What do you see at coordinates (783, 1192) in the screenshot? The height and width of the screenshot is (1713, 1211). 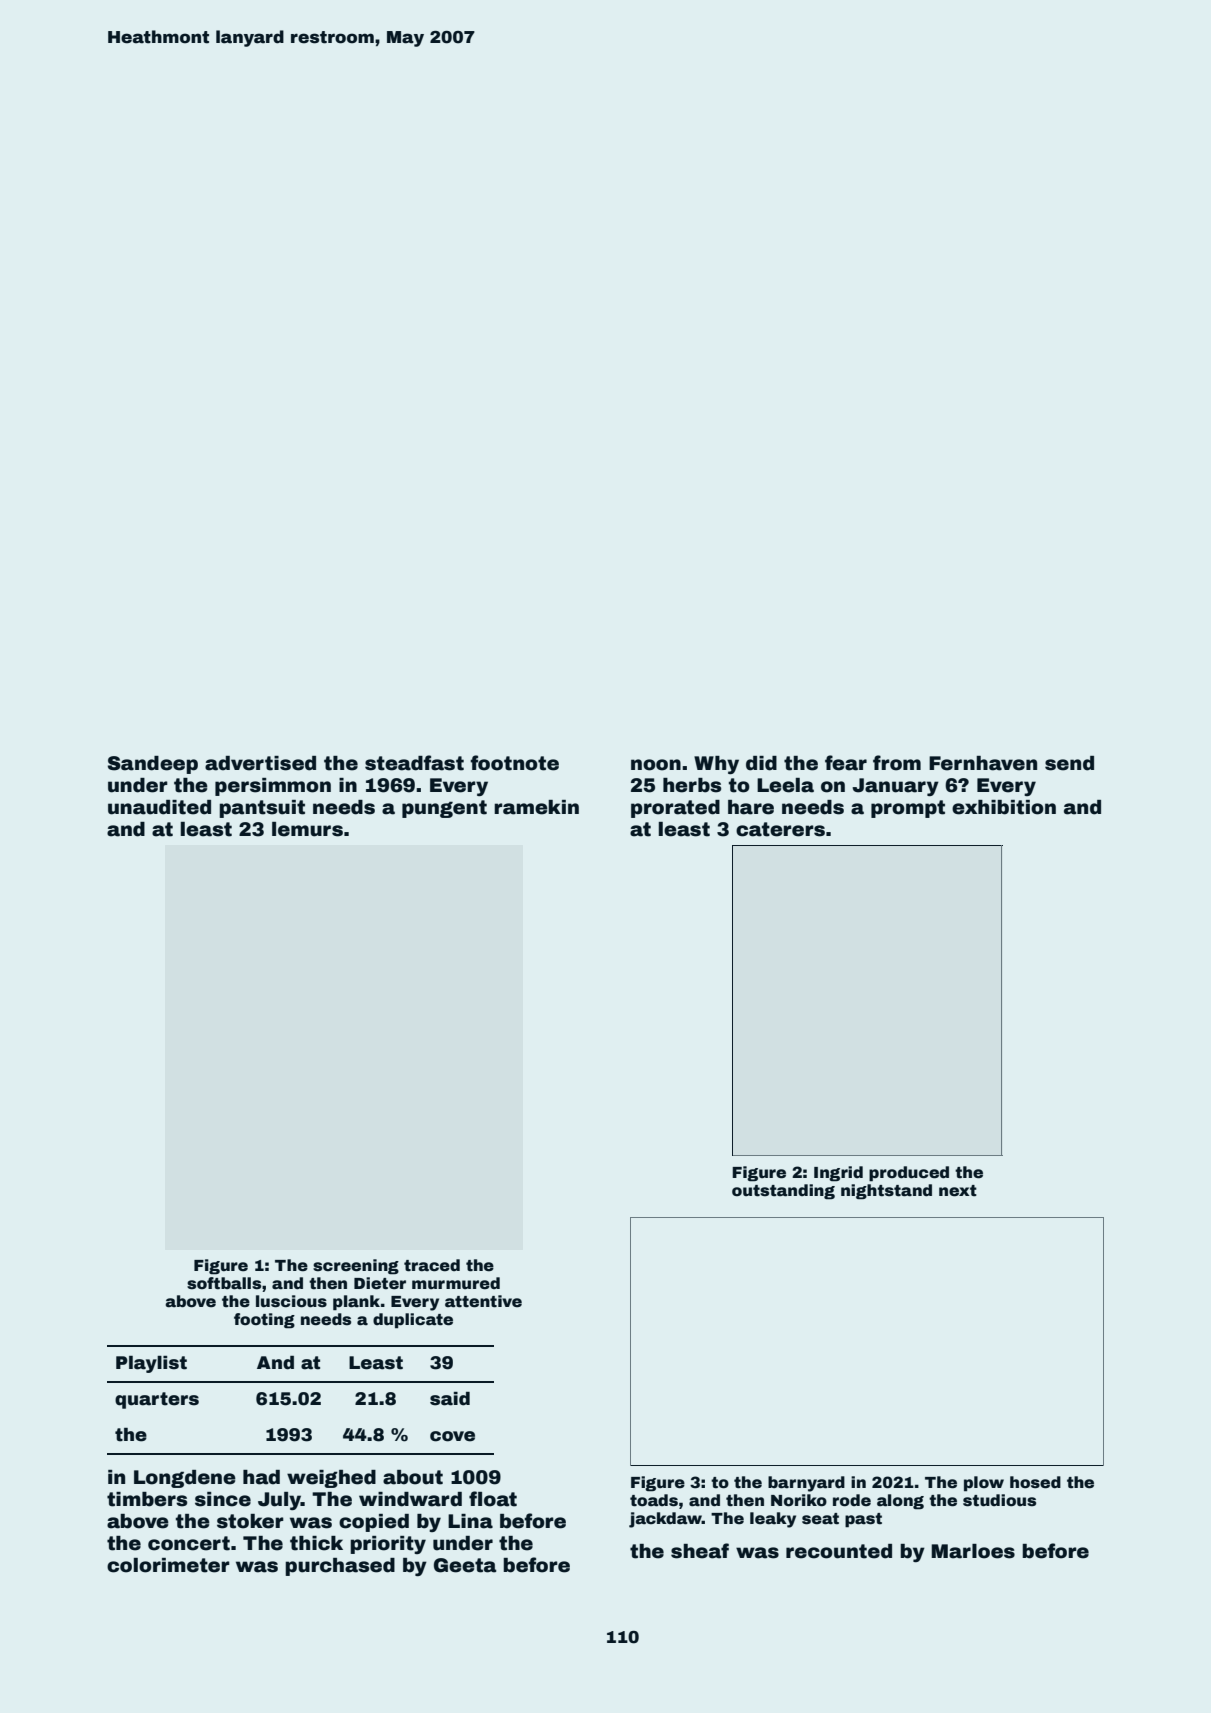 I see `outstanding` at bounding box center [783, 1192].
